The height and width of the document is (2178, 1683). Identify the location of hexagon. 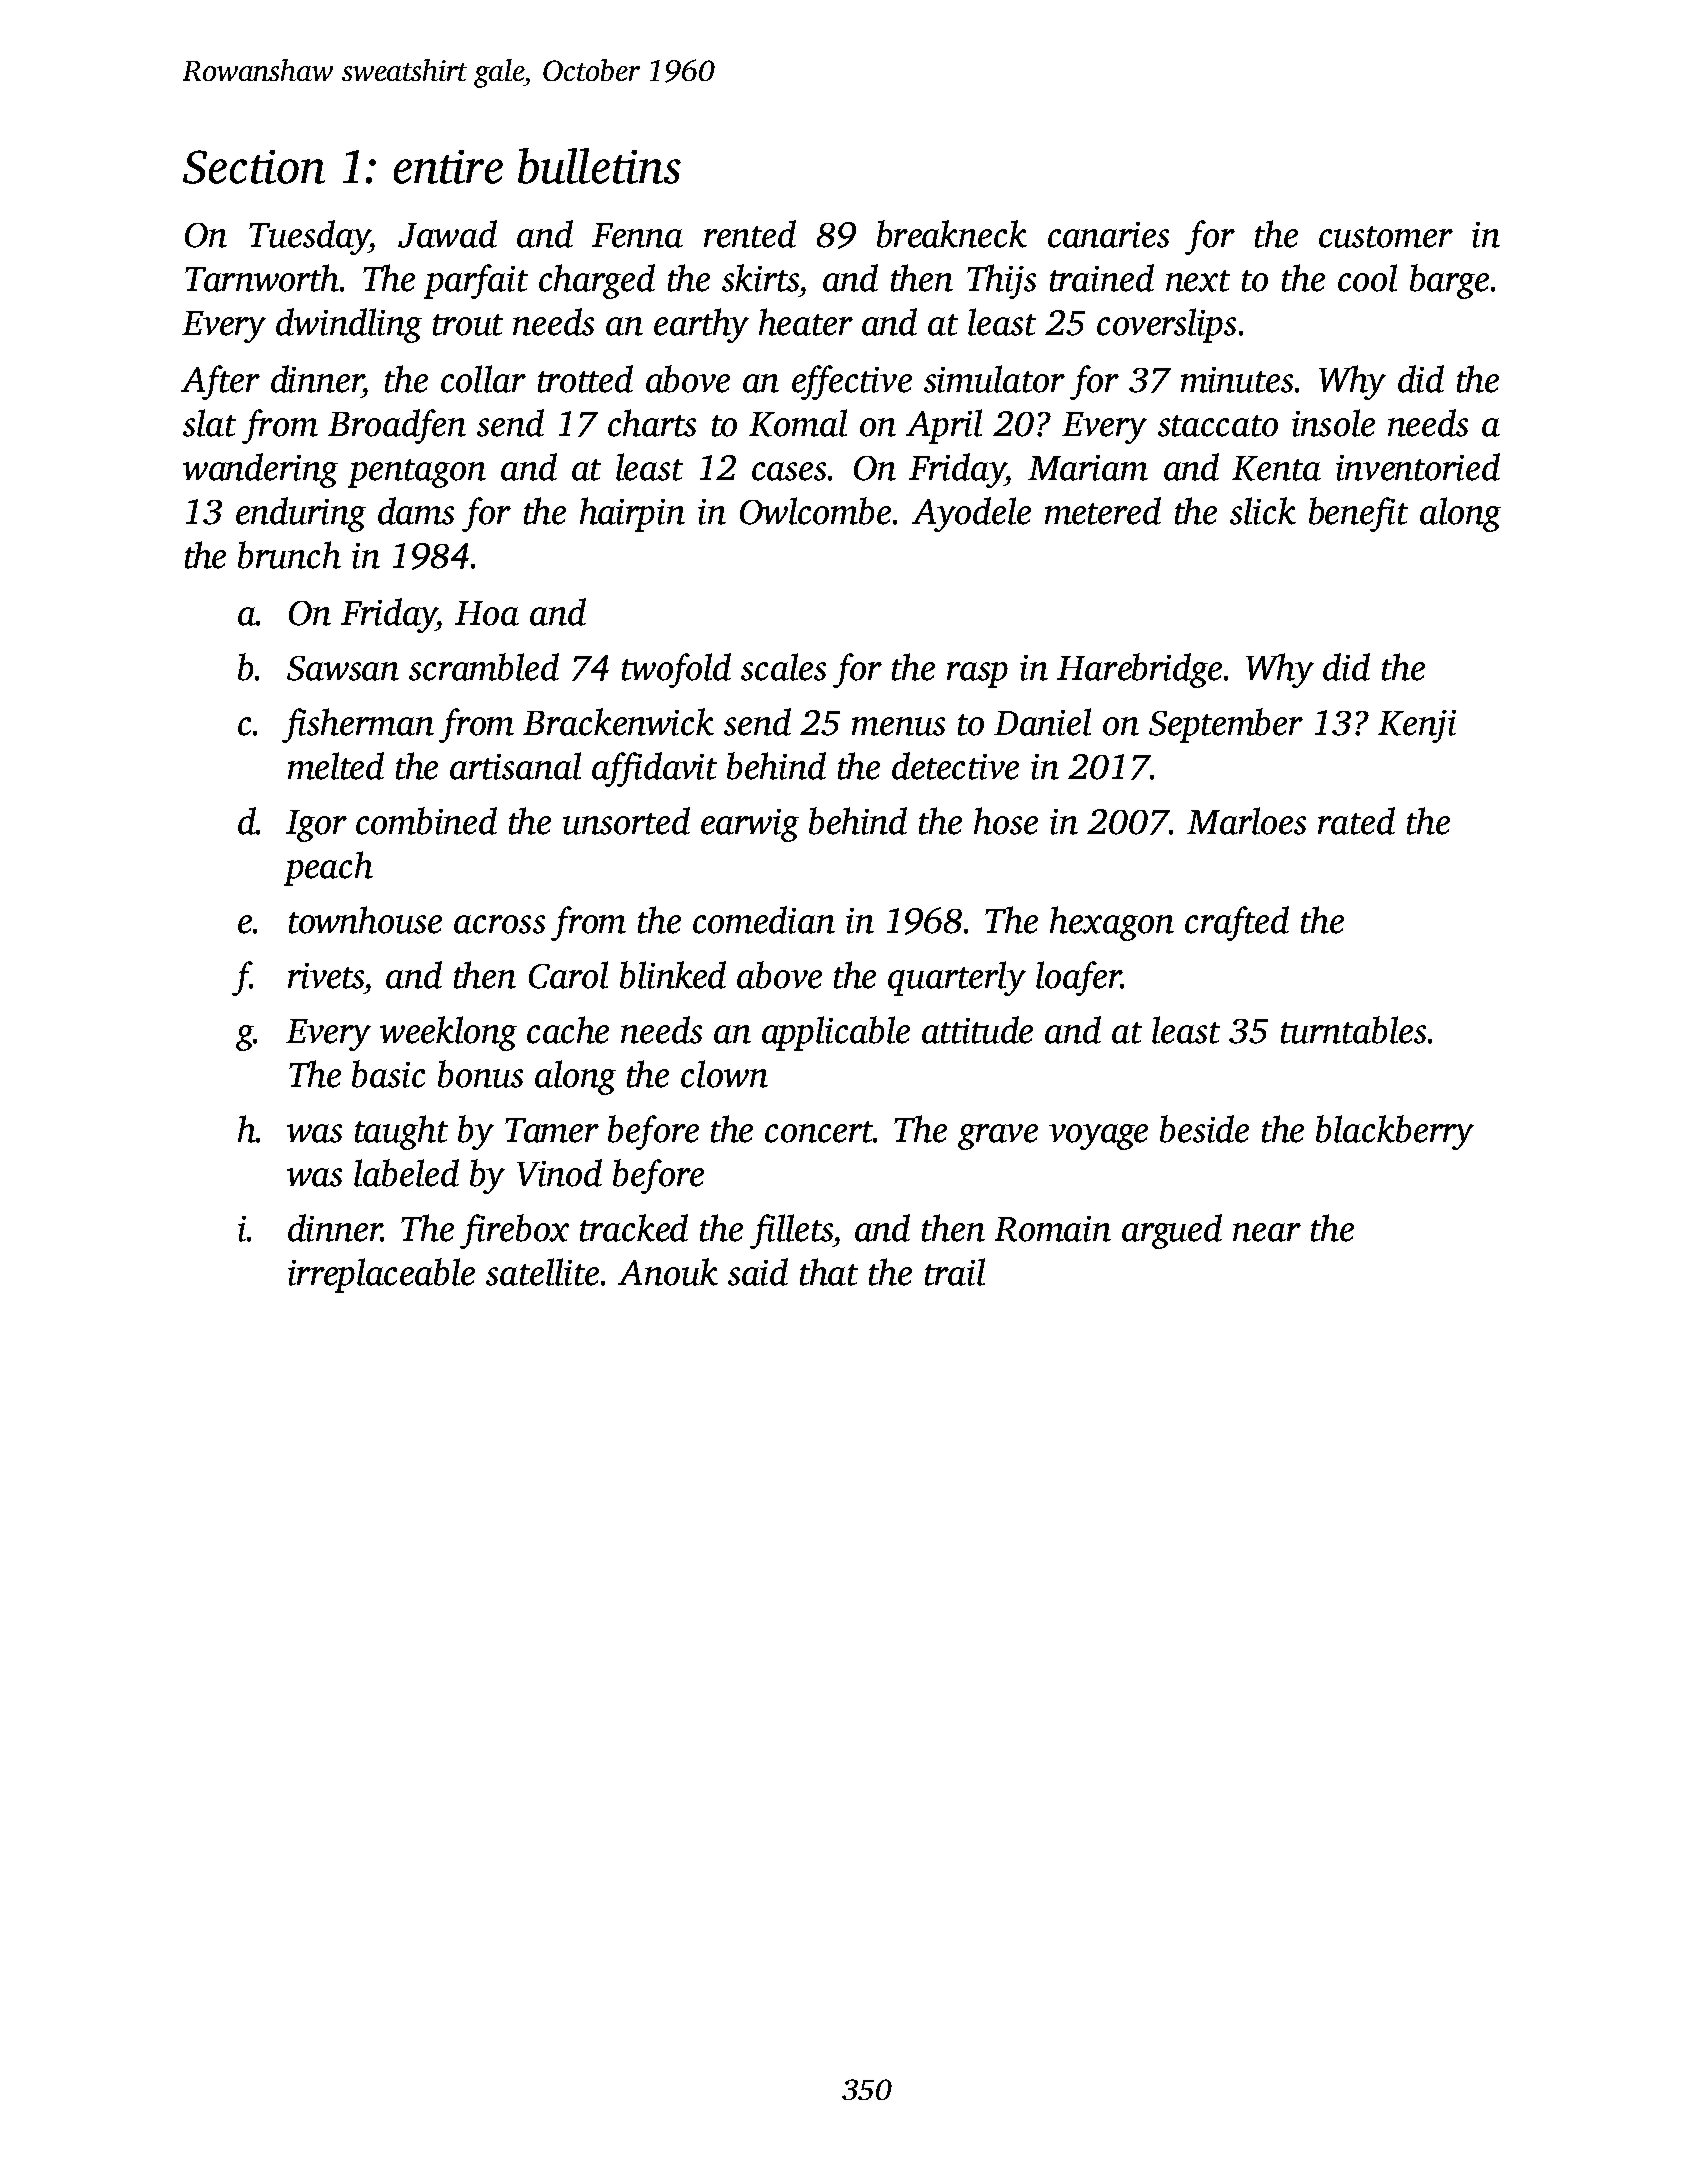
(1112, 923).
